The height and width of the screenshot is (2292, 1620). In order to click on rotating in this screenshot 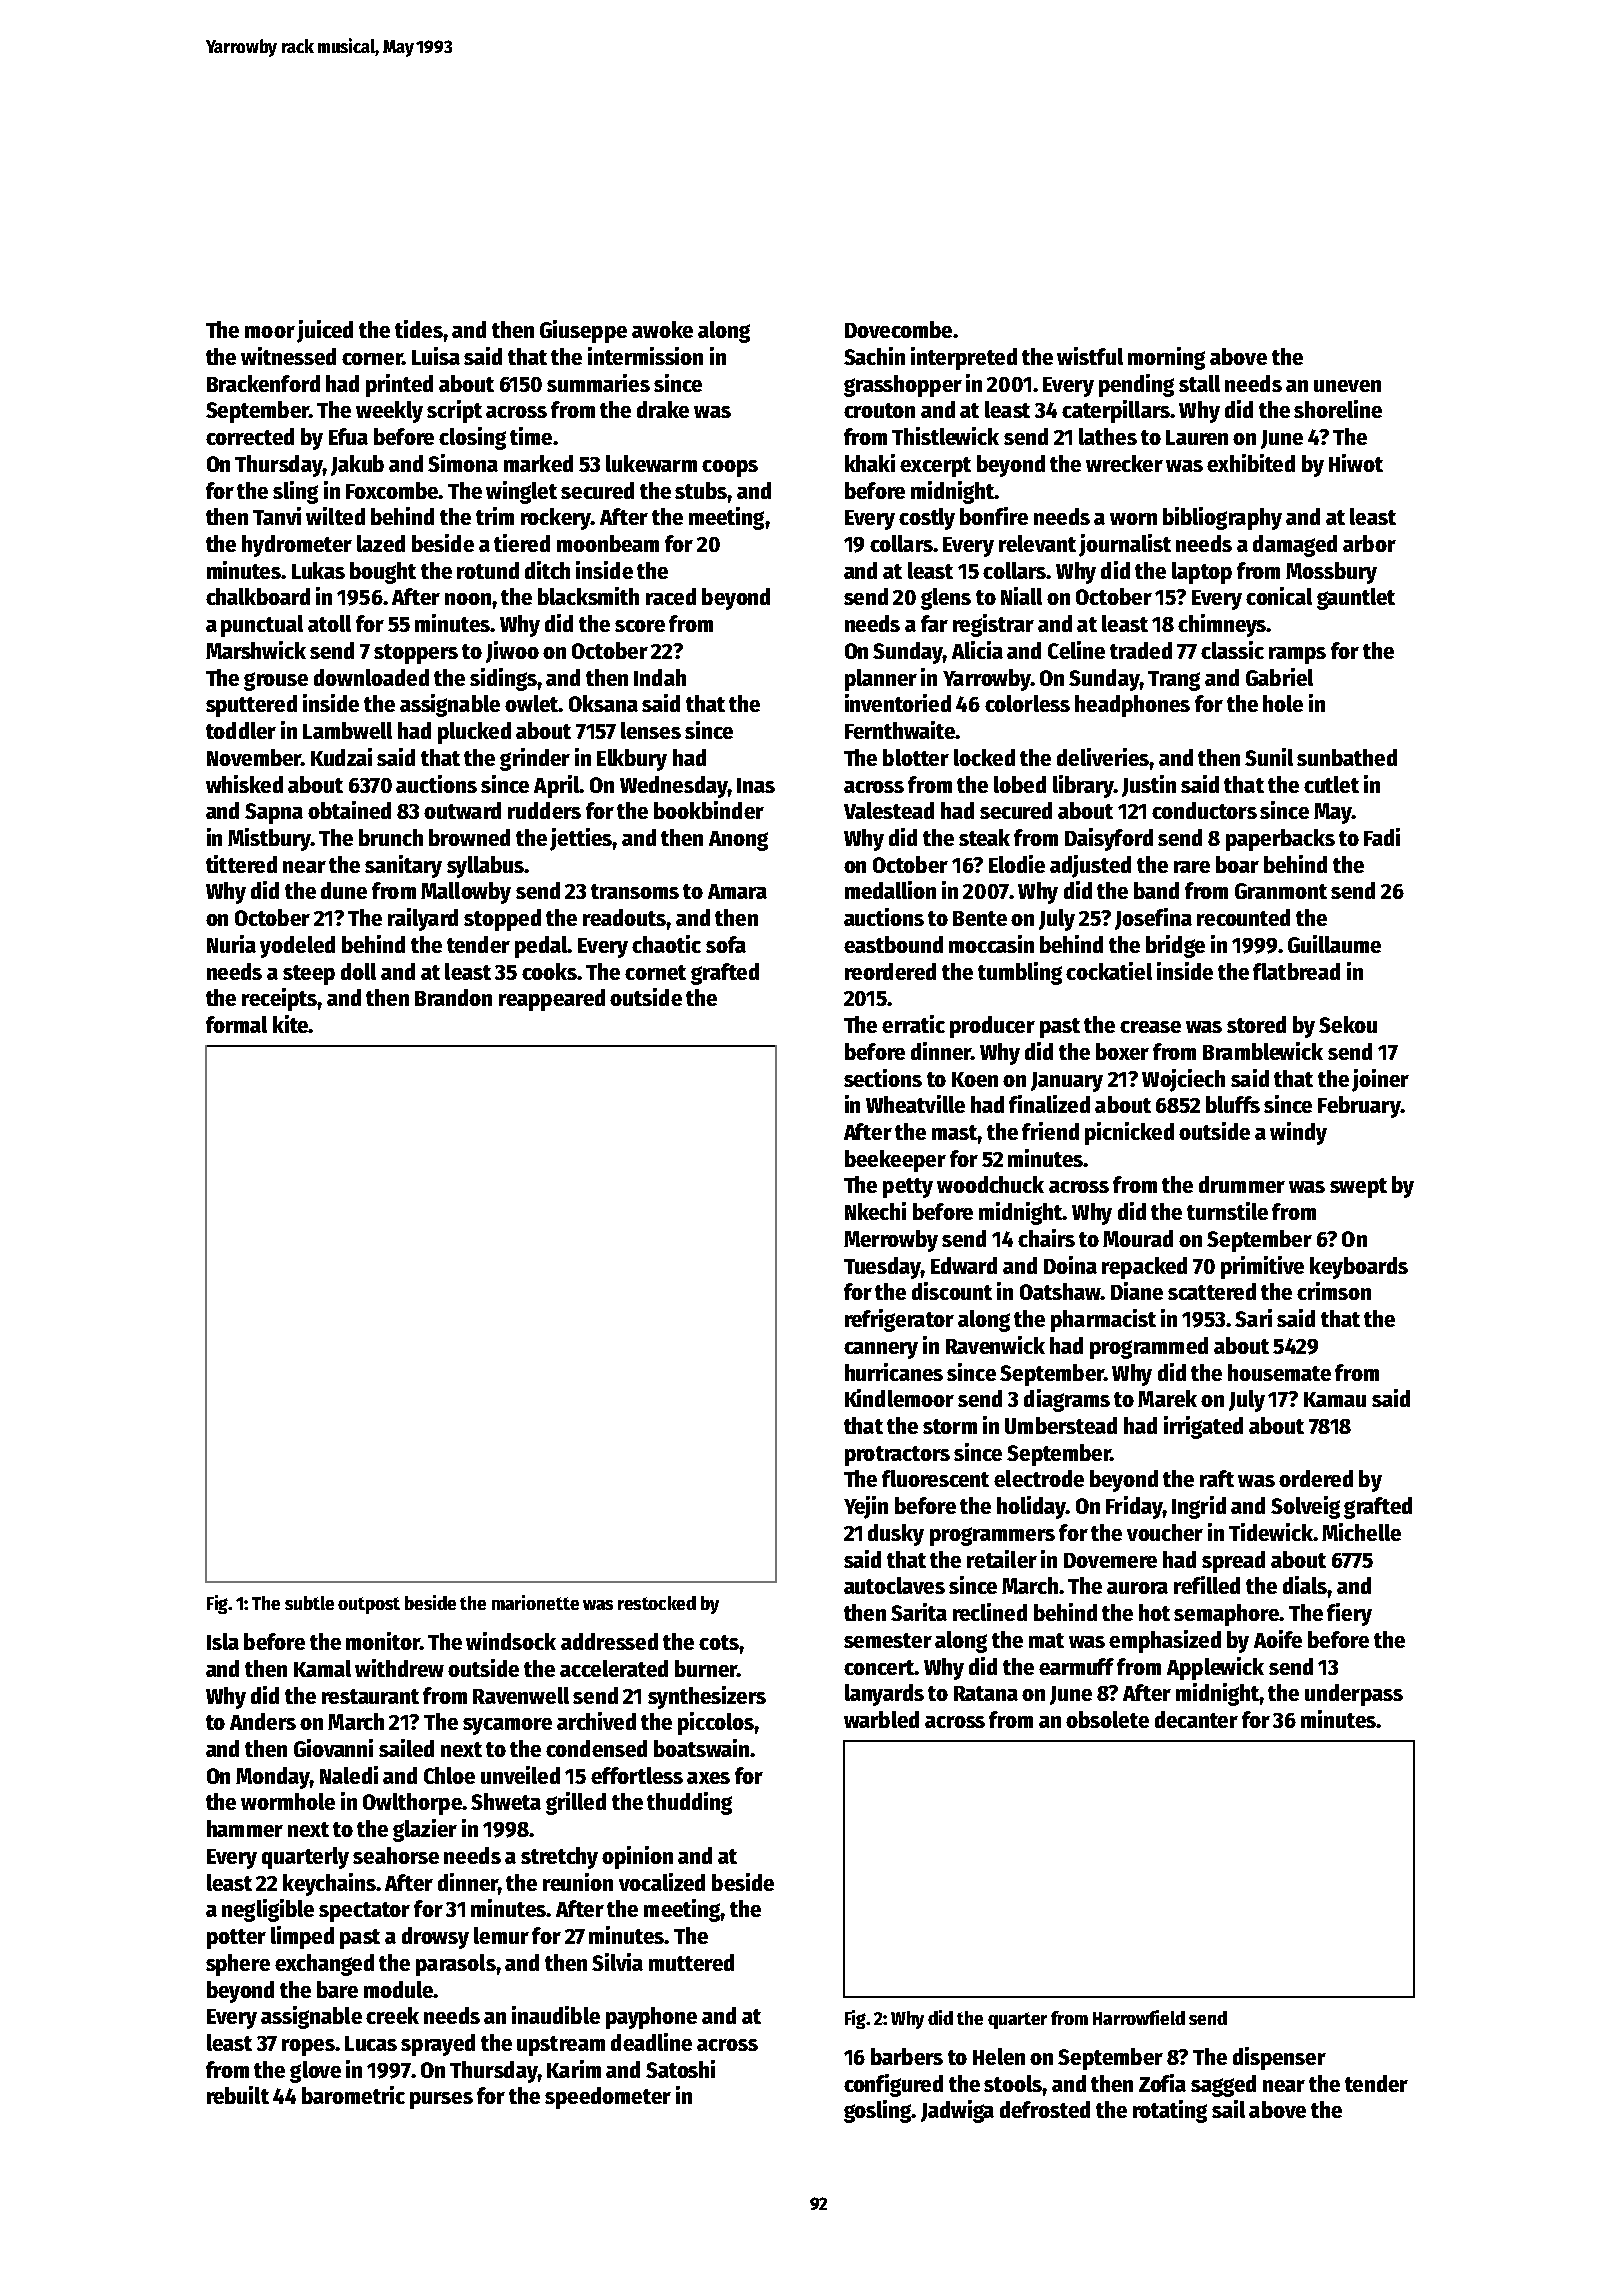, I will do `click(1170, 2111)`.
